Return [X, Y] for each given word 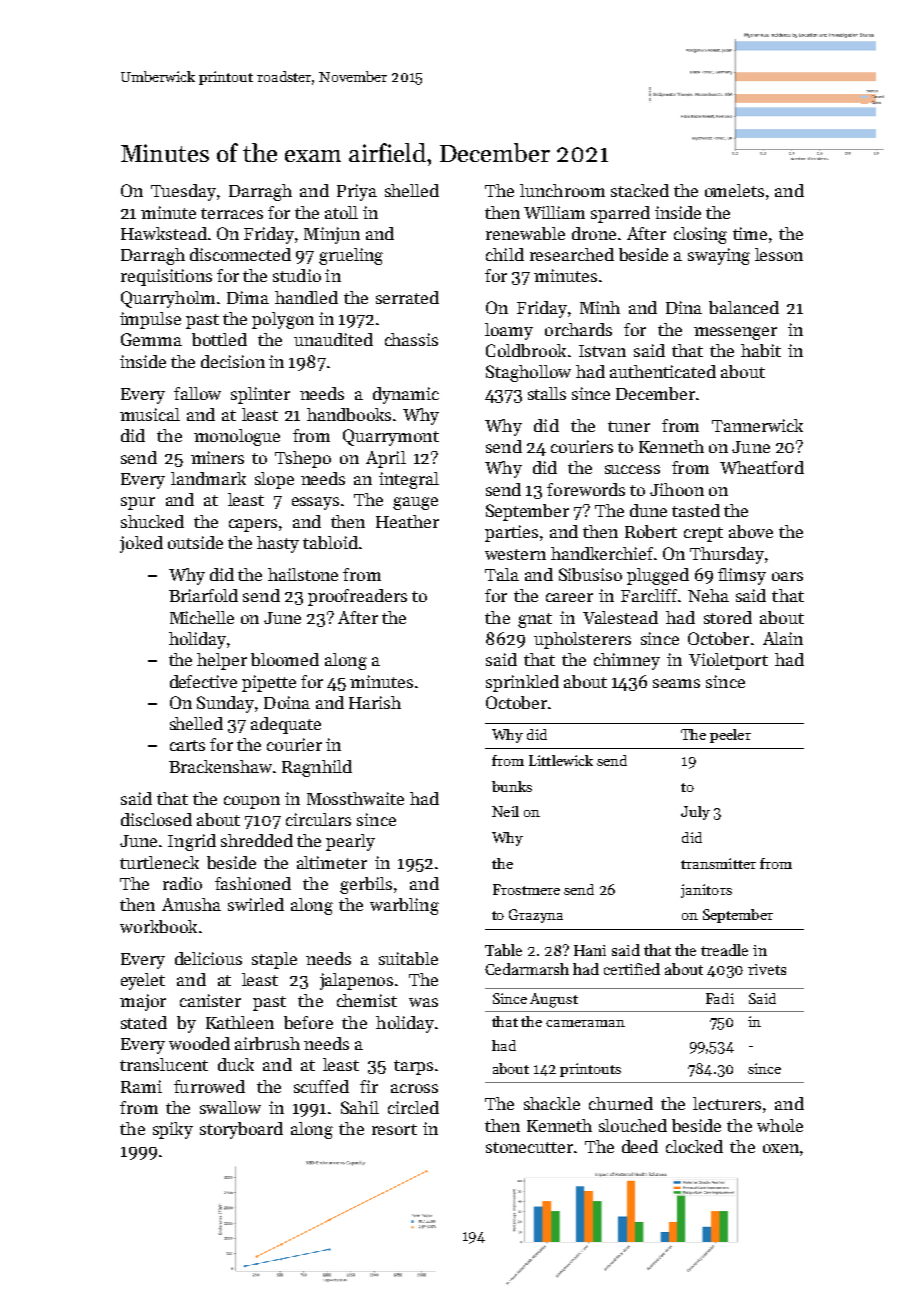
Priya [357, 192]
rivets [767, 969]
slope [274, 480]
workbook [158, 926]
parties [511, 533]
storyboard [241, 1130]
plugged [658, 576]
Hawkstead [164, 233]
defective [203, 681]
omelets [734, 190]
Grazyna [536, 916]
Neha [708, 595]
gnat [535, 620]
